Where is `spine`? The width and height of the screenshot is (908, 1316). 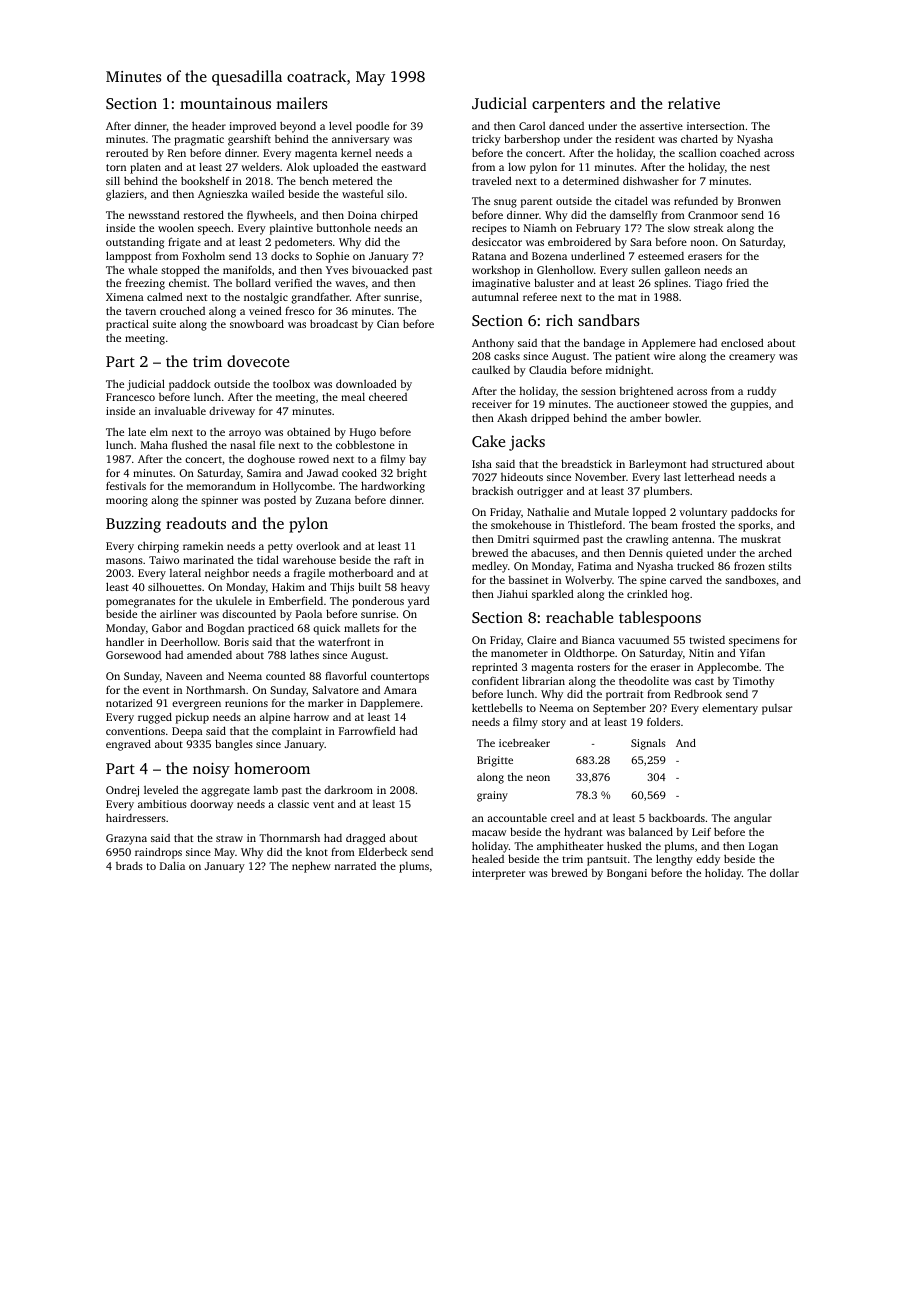
spine is located at coordinates (653, 581).
